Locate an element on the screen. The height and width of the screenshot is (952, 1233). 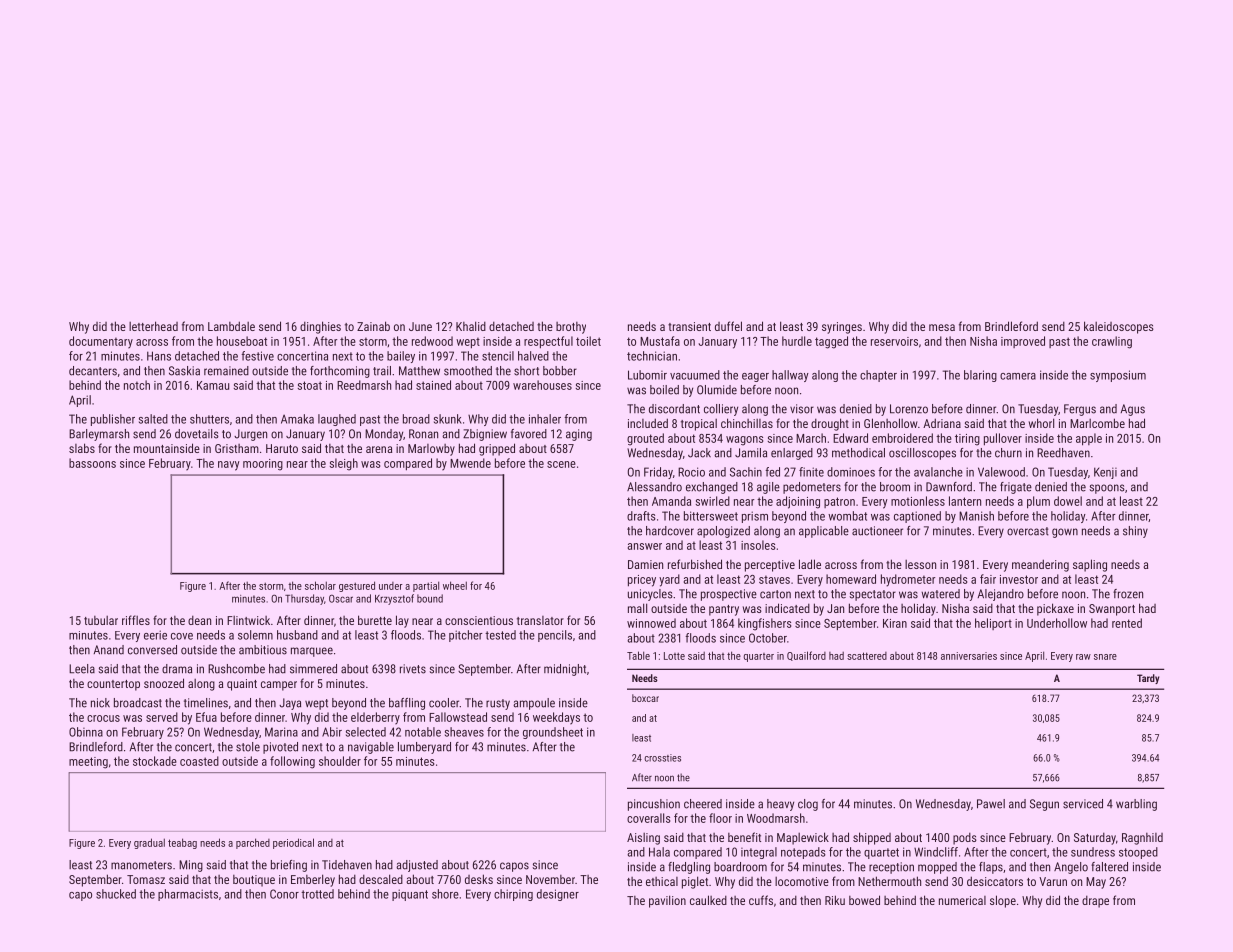
wheel is located at coordinates (455, 585).
